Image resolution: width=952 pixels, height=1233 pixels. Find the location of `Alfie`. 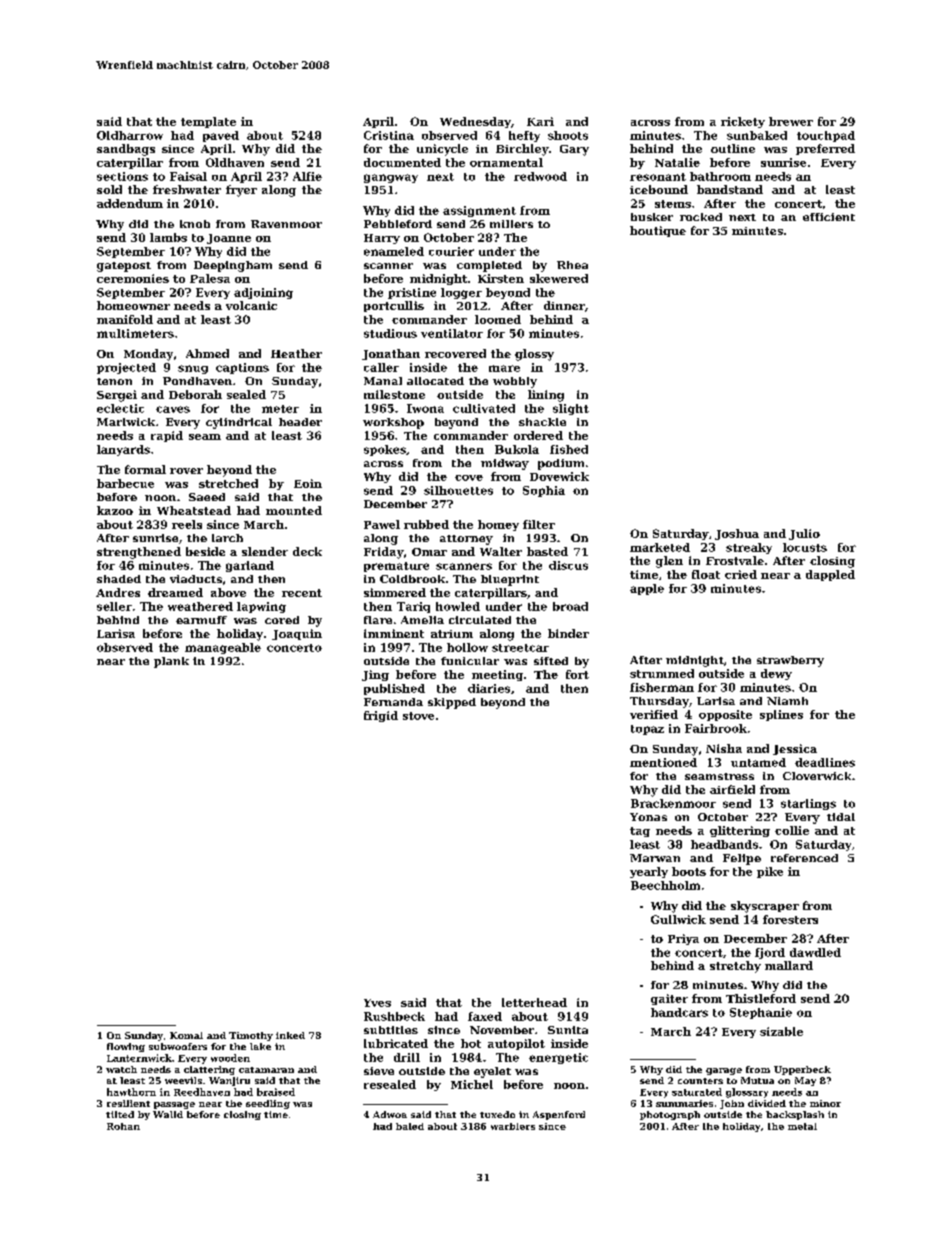

Alfie is located at coordinates (307, 176).
